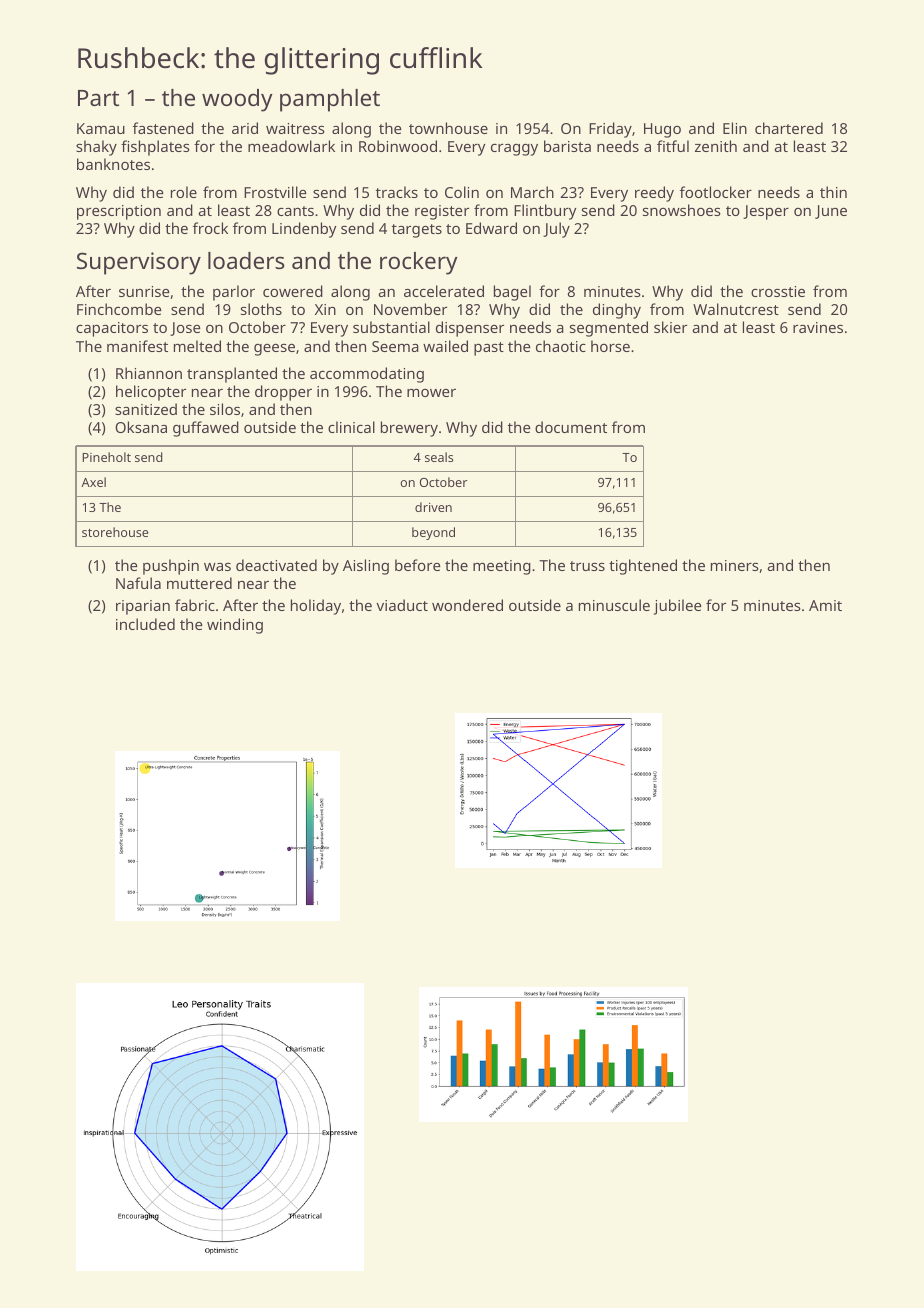 The height and width of the screenshot is (1308, 924). I want to click on frock, so click(210, 228).
